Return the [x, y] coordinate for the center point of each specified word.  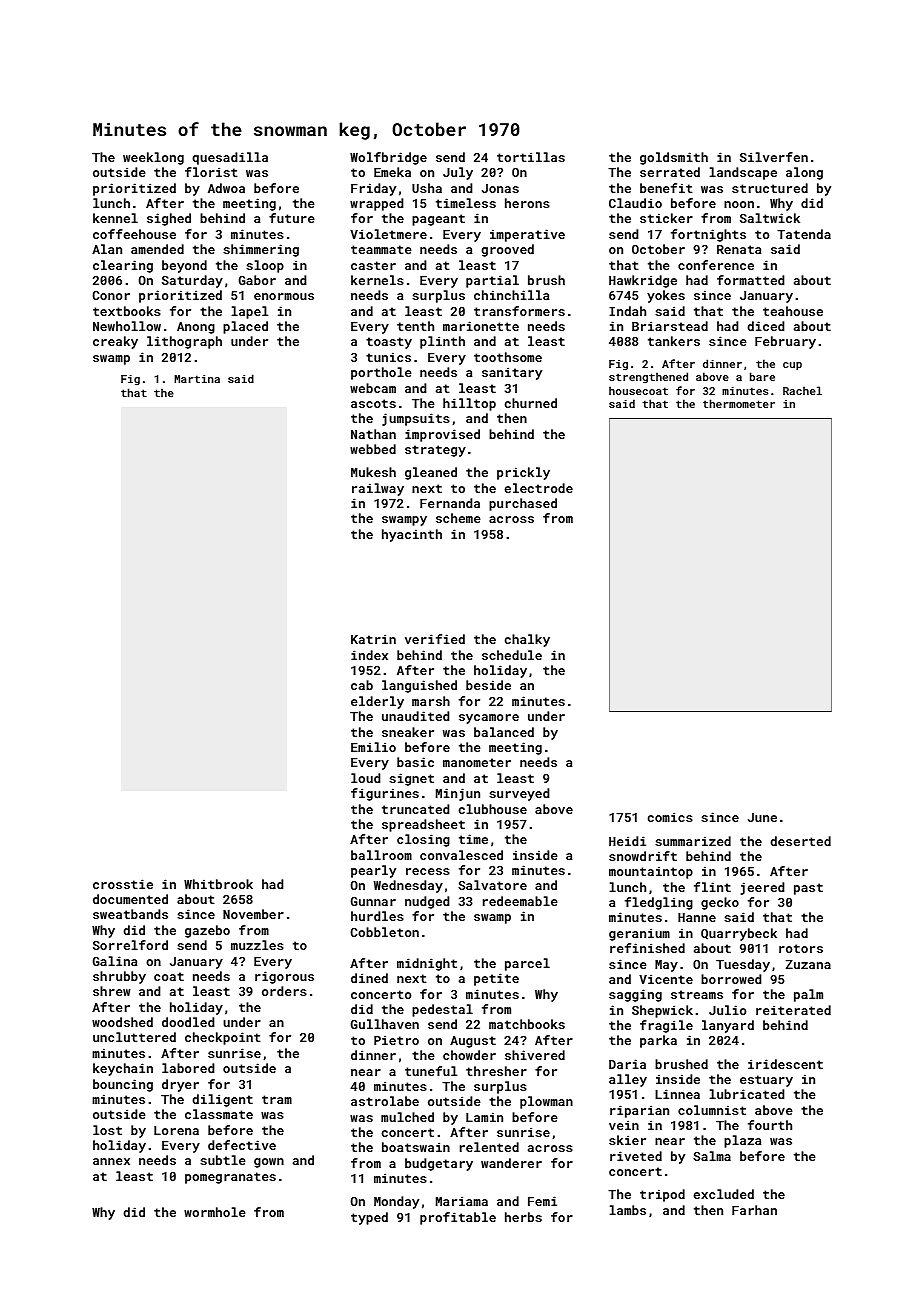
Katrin [373, 639]
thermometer [739, 403]
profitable [458, 1218]
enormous [284, 296]
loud [365, 778]
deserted [800, 841]
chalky [527, 640]
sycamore [489, 719]
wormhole [215, 1212]
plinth [442, 342]
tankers [674, 341]
